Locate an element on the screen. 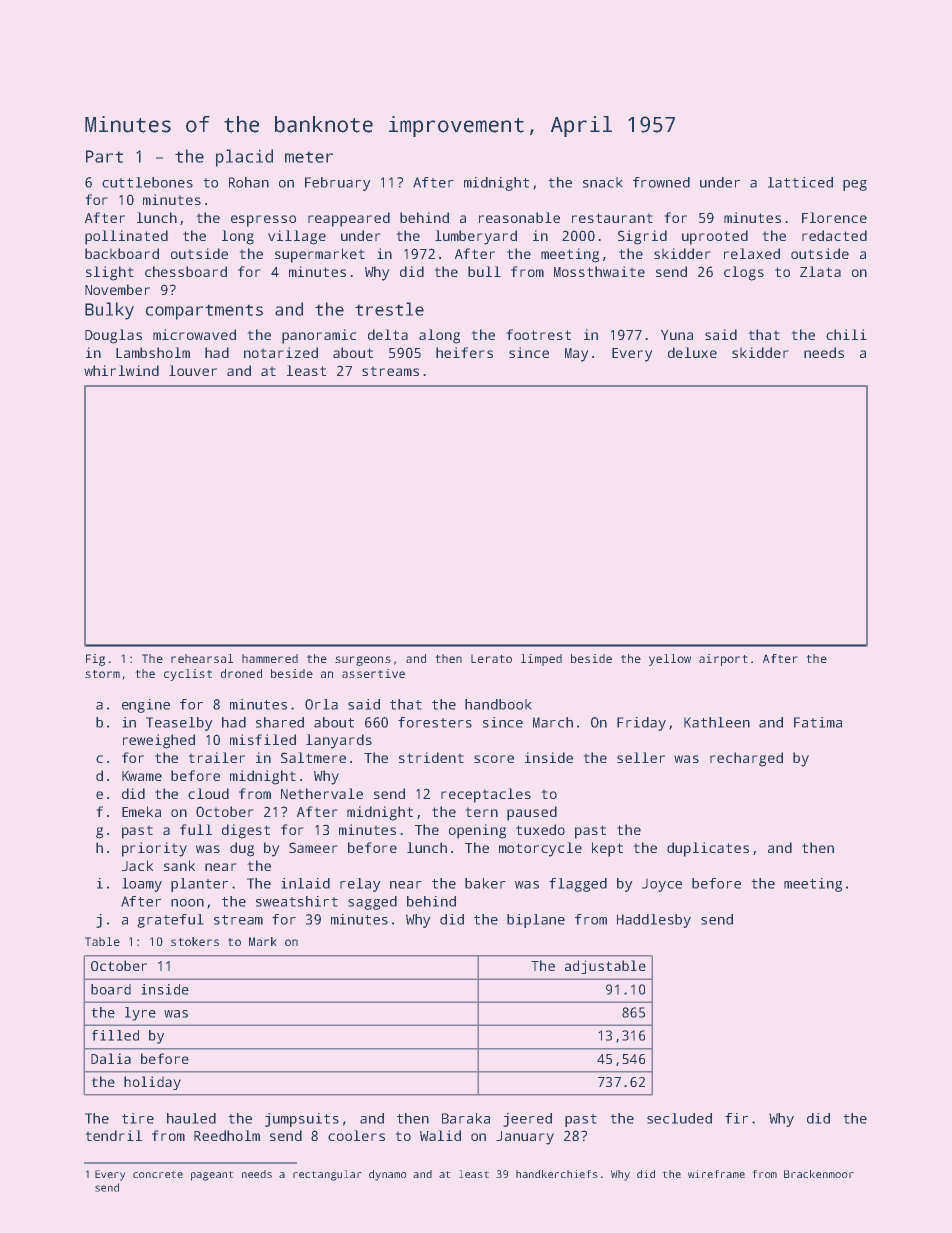 Image resolution: width=952 pixels, height=1233 pixels. reappeared is located at coordinates (349, 219).
